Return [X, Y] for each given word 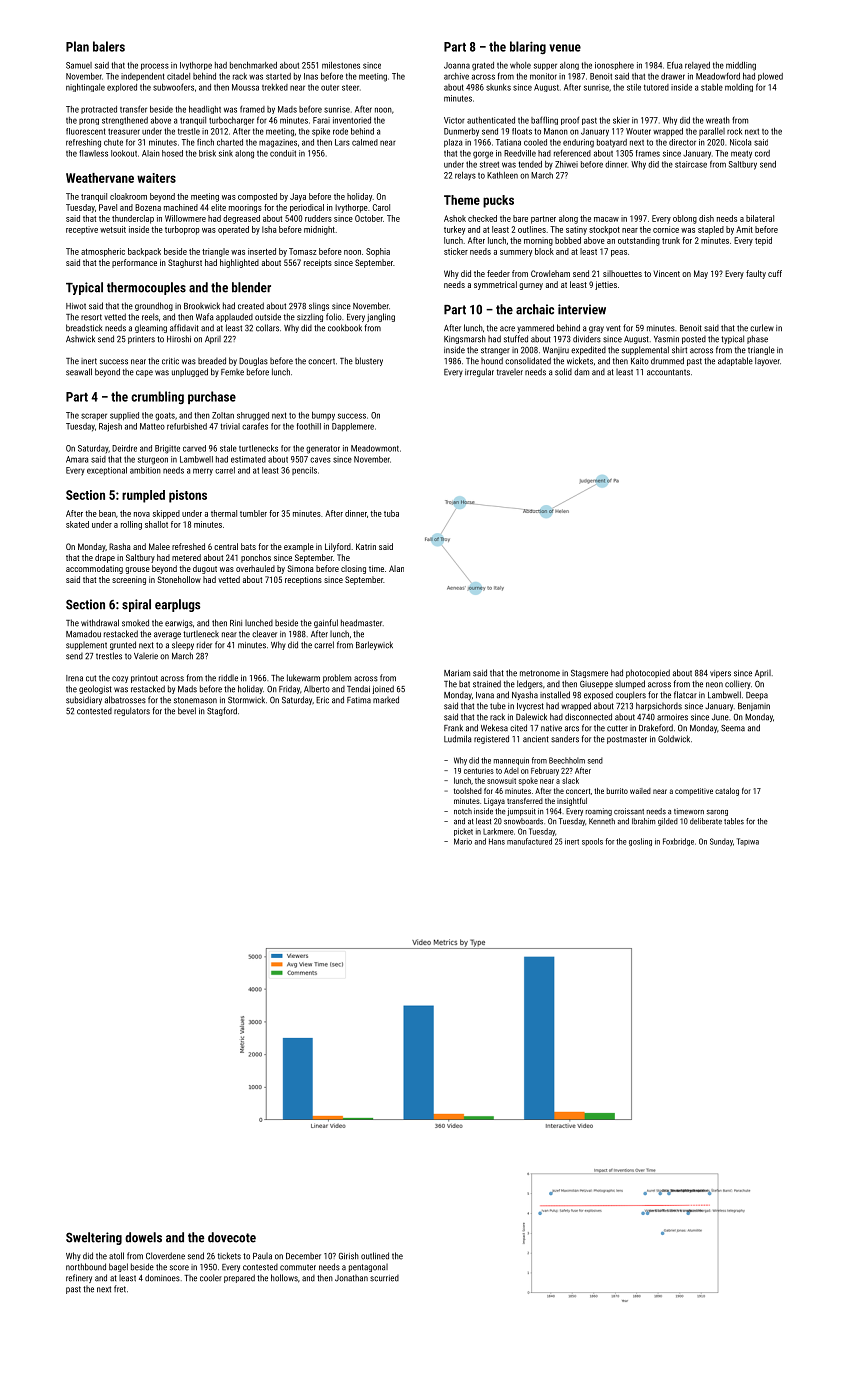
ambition [145, 470]
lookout [124, 153]
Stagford [222, 711]
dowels [143, 1237]
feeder [498, 273]
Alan [396, 568]
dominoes [162, 1278]
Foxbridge [678, 842]
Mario [463, 841]
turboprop [182, 230]
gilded [668, 822]
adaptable [735, 361]
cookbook [345, 328]
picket [463, 832]
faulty [756, 274]
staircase [691, 164]
